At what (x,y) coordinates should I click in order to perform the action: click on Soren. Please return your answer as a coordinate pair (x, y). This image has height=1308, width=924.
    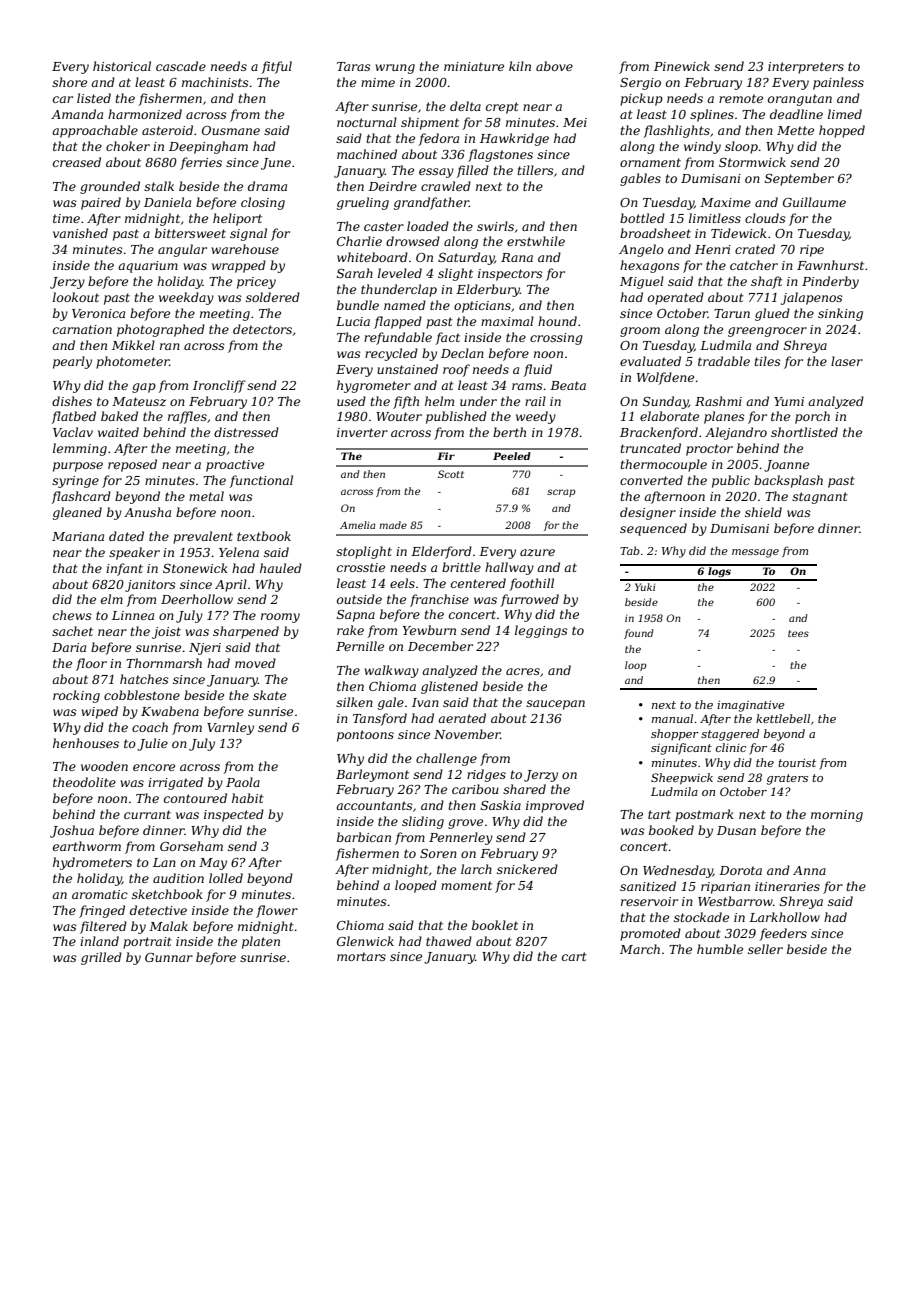
    Looking at the image, I should click on (438, 853).
